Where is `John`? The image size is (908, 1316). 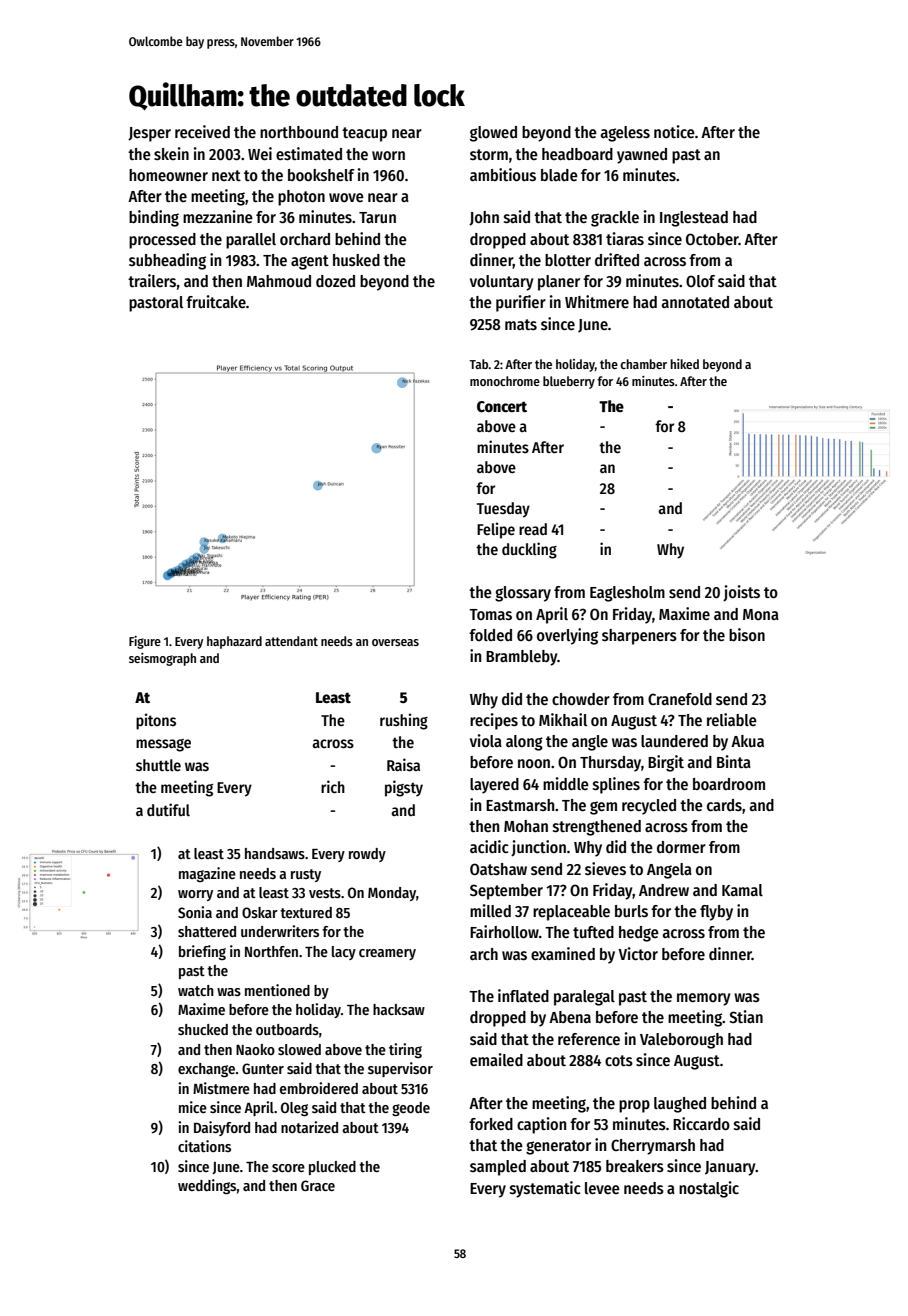 John is located at coordinates (484, 218).
